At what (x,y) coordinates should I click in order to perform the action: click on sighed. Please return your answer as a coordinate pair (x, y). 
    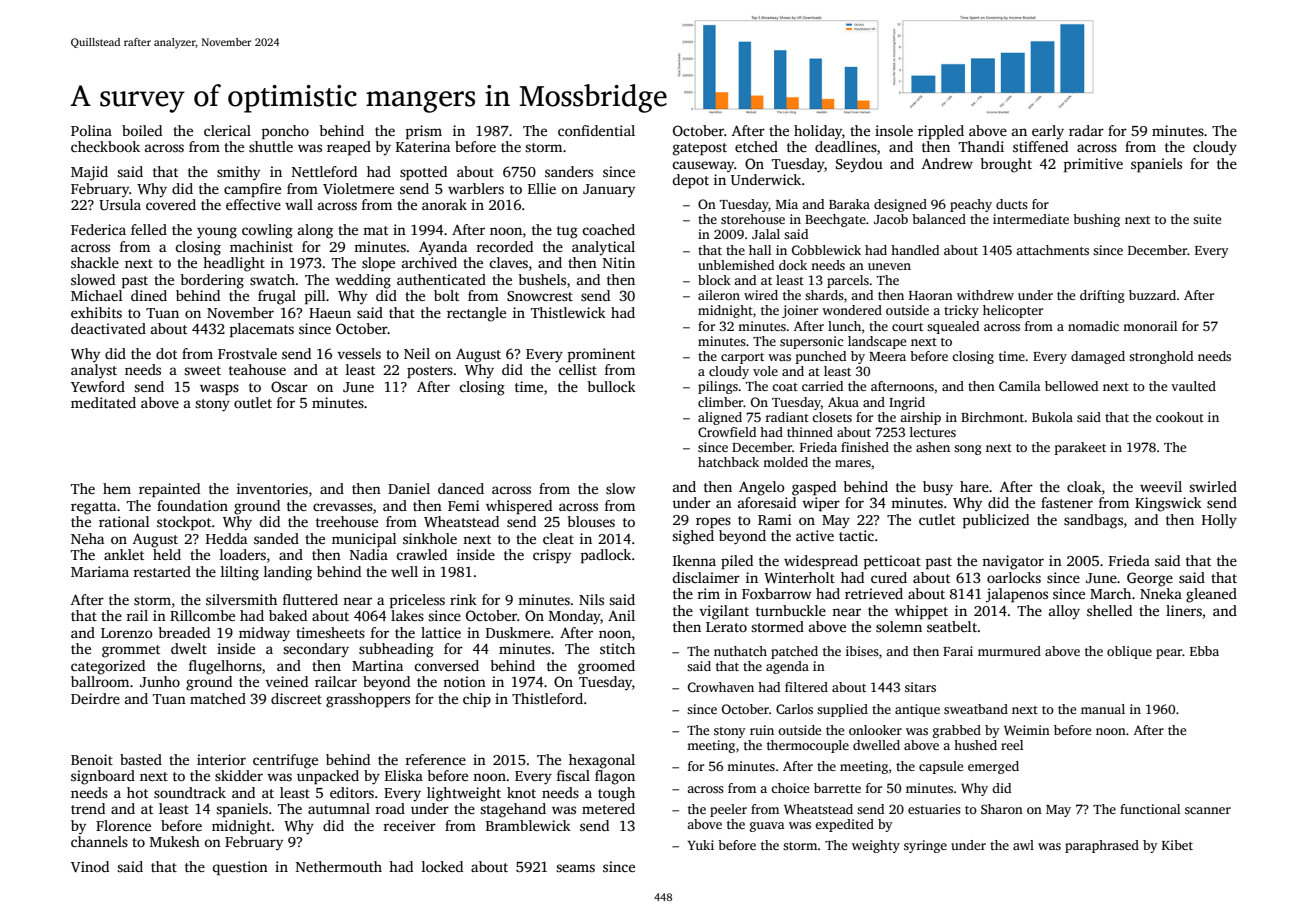
    Looking at the image, I should click on (693, 537).
